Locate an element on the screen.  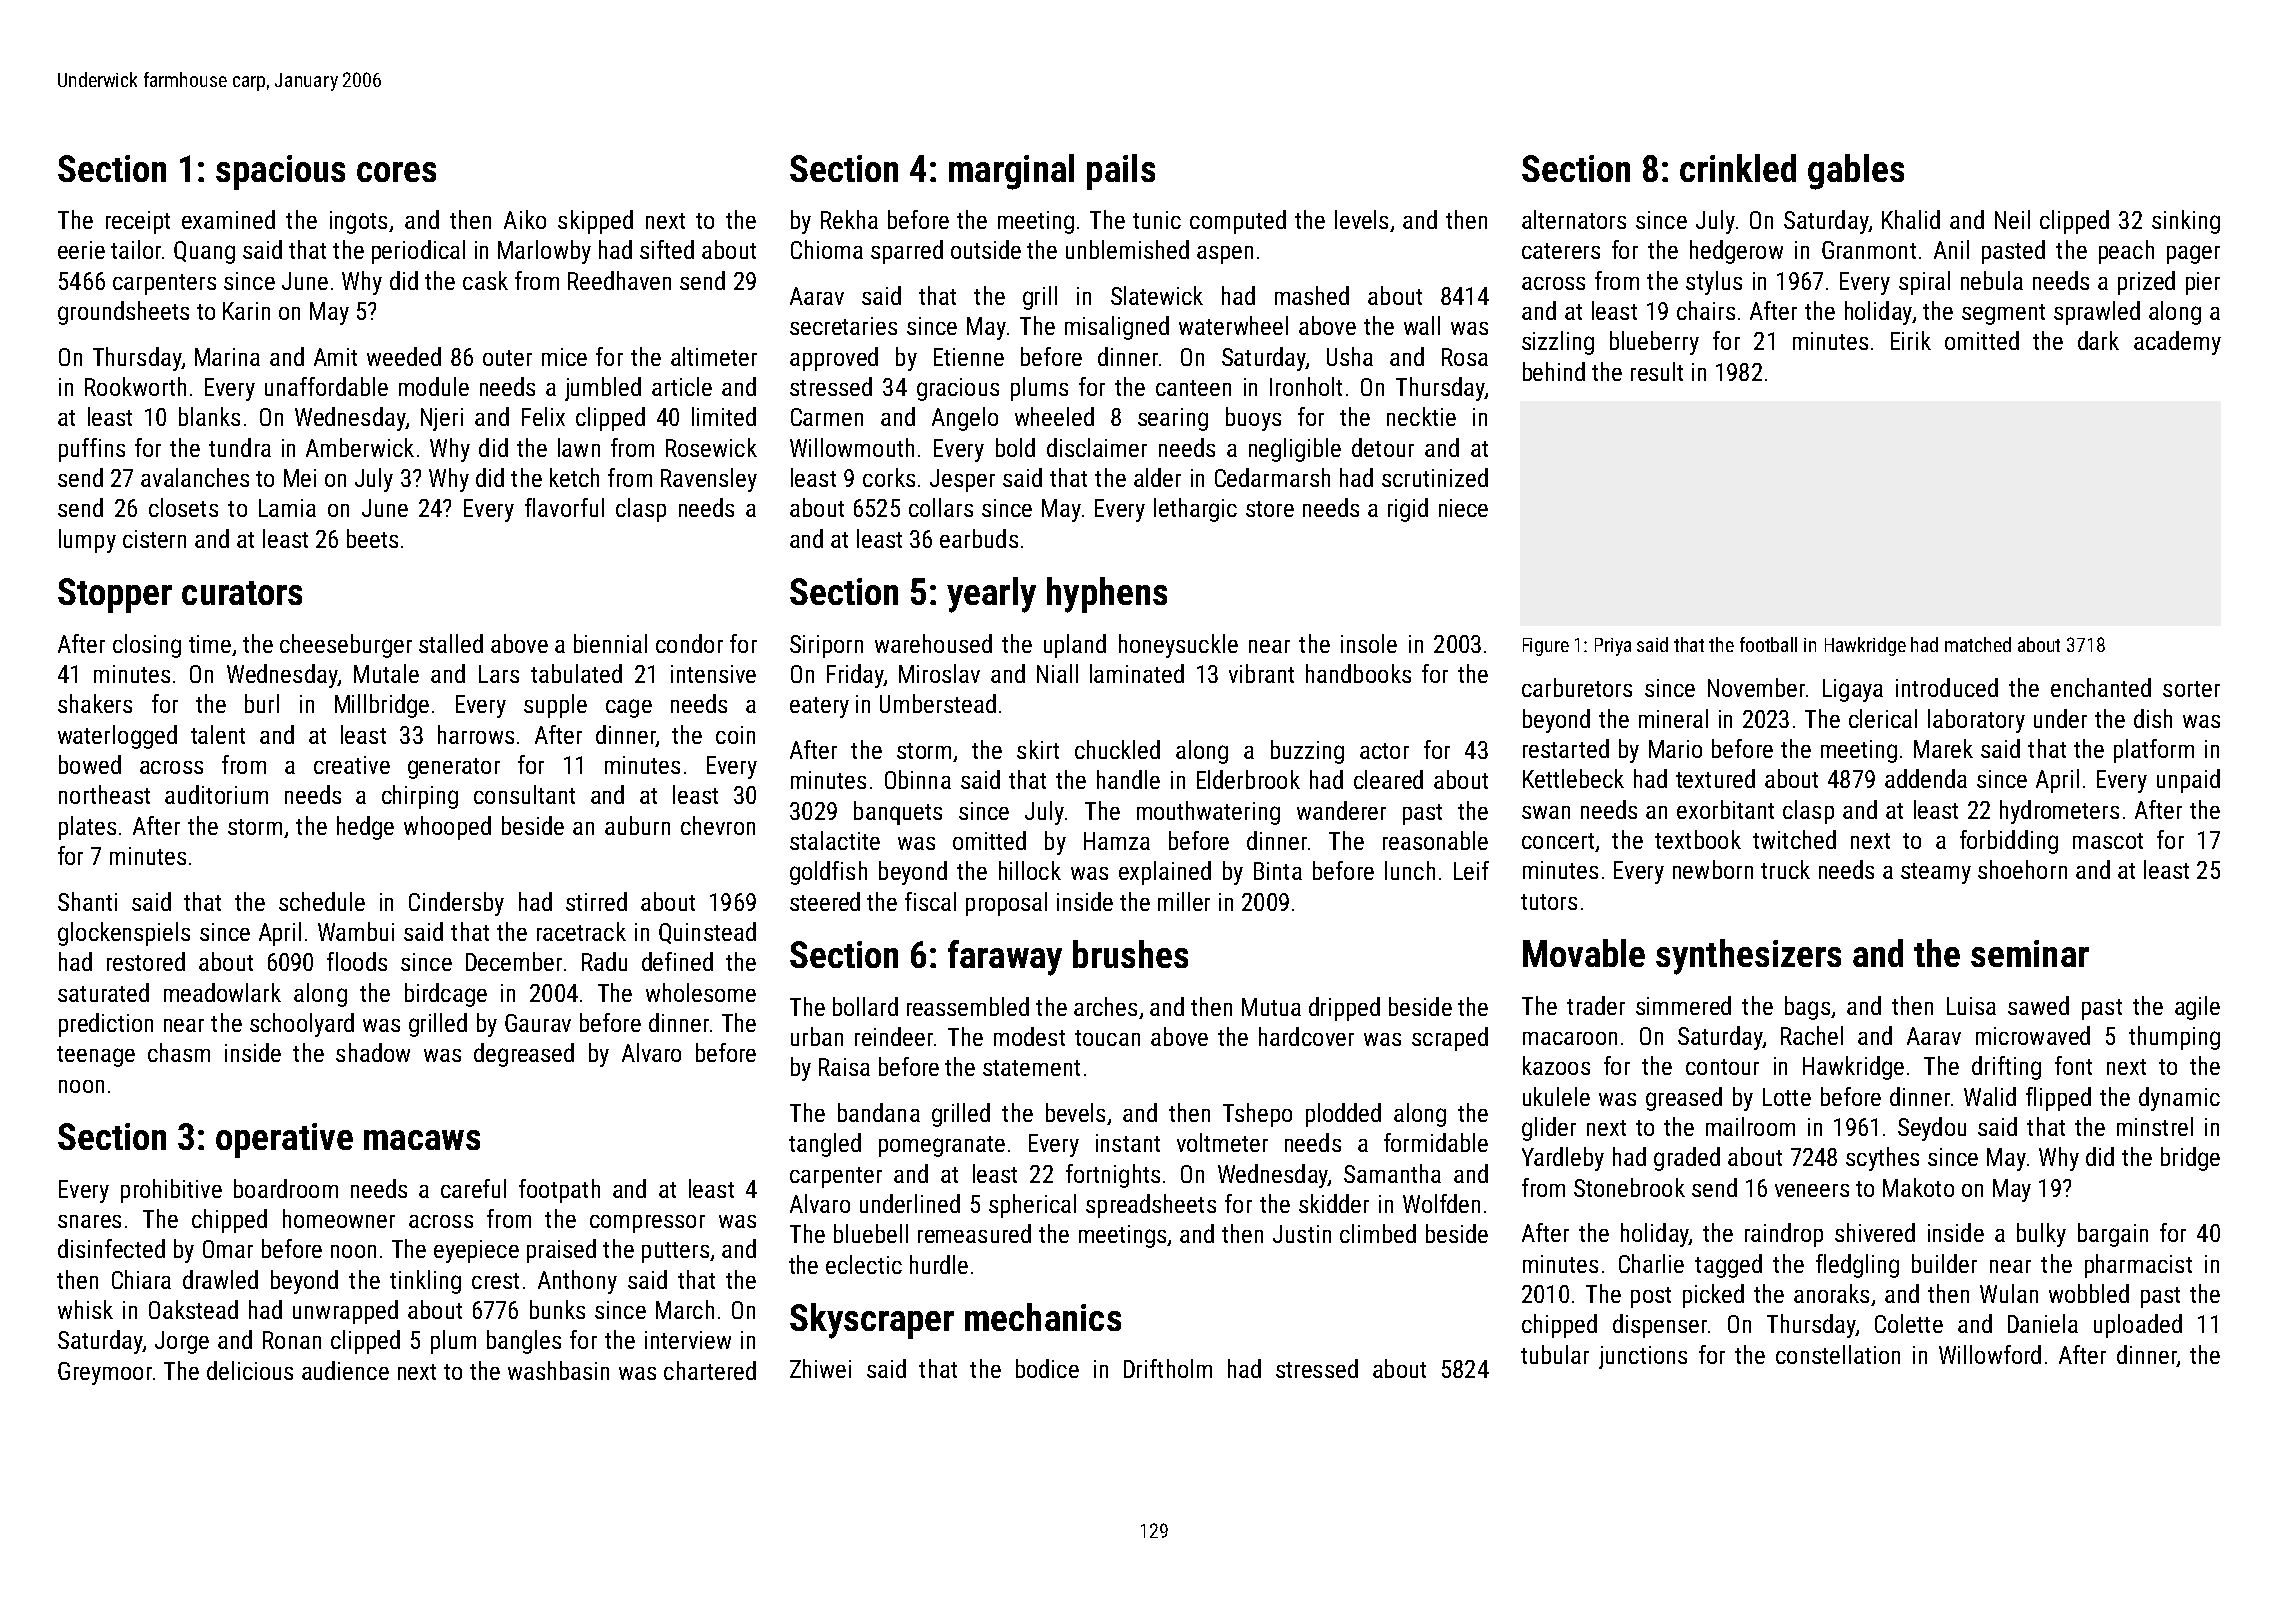
Shanti is located at coordinates (87, 901).
